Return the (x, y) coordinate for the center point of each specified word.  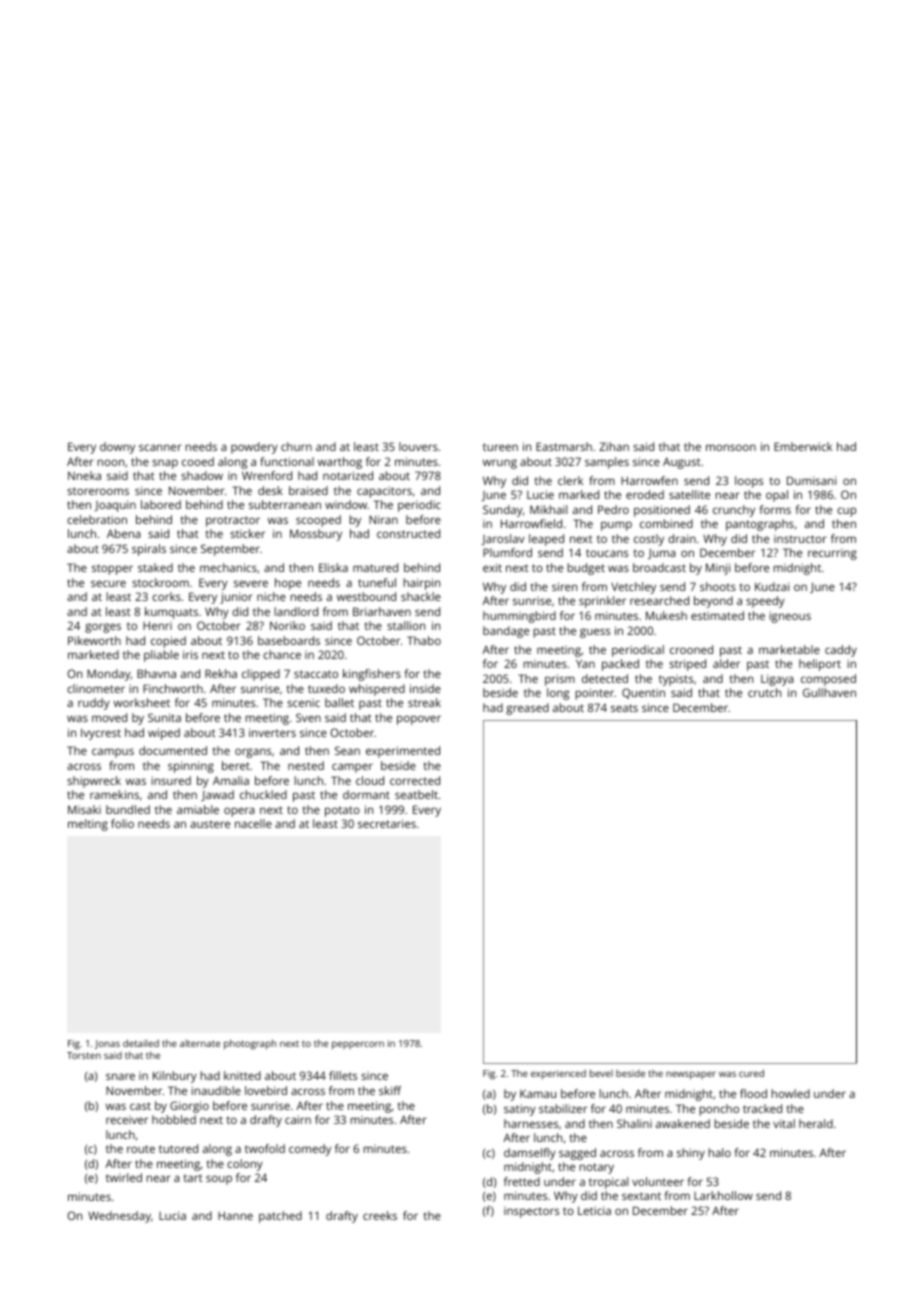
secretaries (387, 823)
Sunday (503, 511)
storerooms (98, 491)
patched (280, 1217)
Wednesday (119, 1217)
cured (751, 1073)
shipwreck (94, 782)
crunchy (734, 511)
